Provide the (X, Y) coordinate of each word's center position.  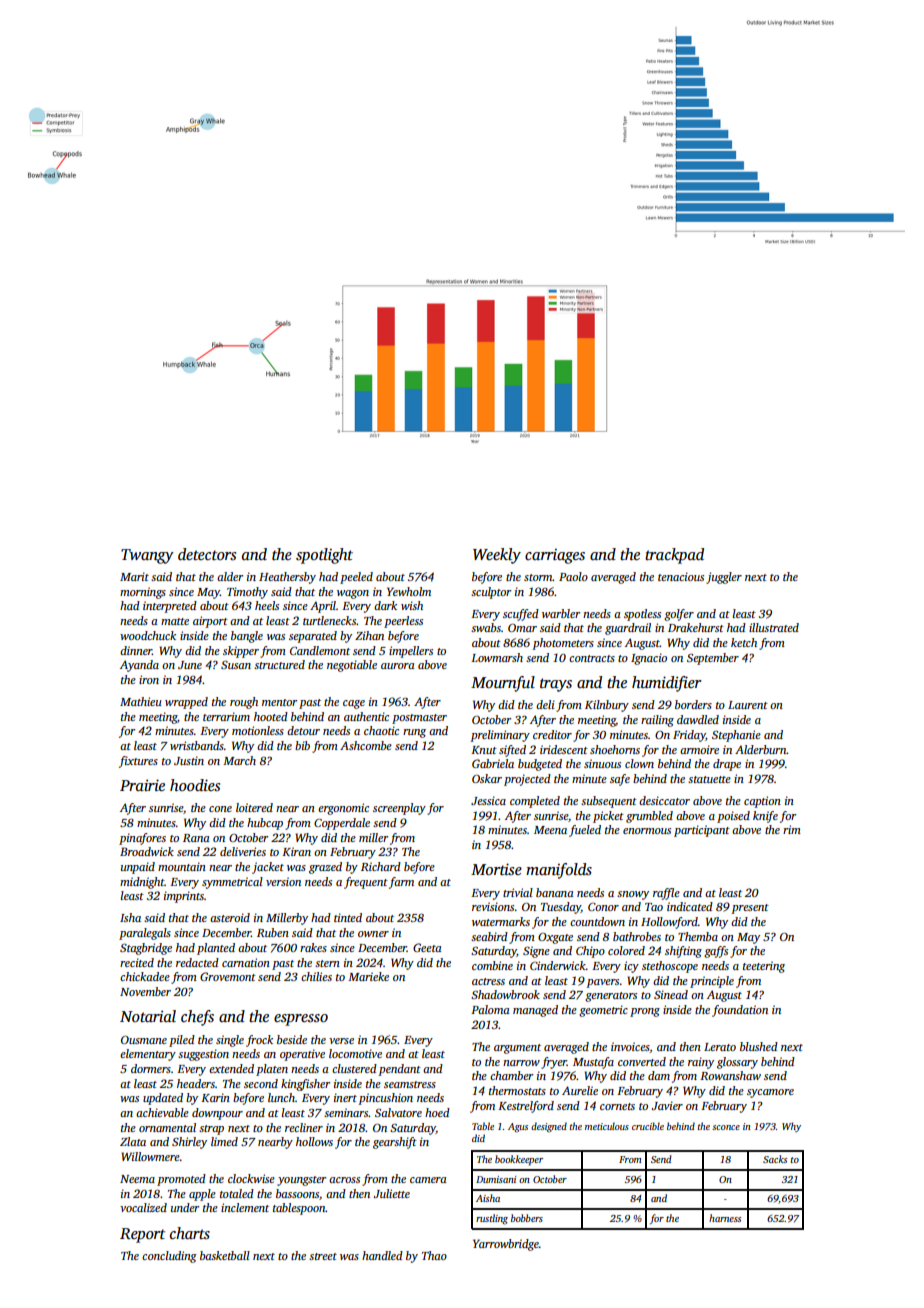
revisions (493, 906)
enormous (647, 831)
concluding (169, 1257)
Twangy (147, 556)
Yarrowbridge (506, 1245)
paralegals (145, 934)
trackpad (674, 556)
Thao (434, 1255)
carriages (555, 556)
